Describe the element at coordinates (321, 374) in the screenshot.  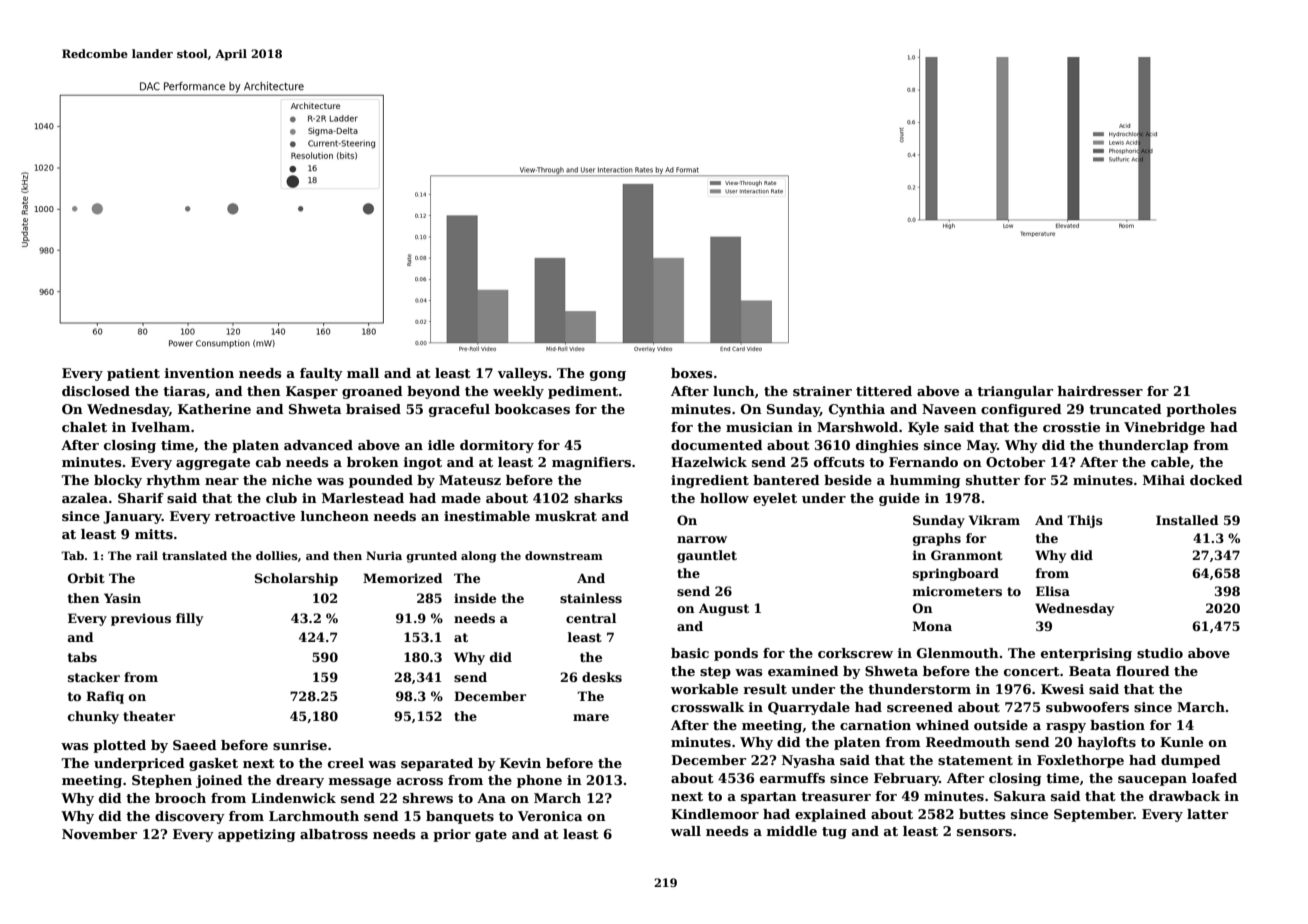
I see `faulty` at that location.
